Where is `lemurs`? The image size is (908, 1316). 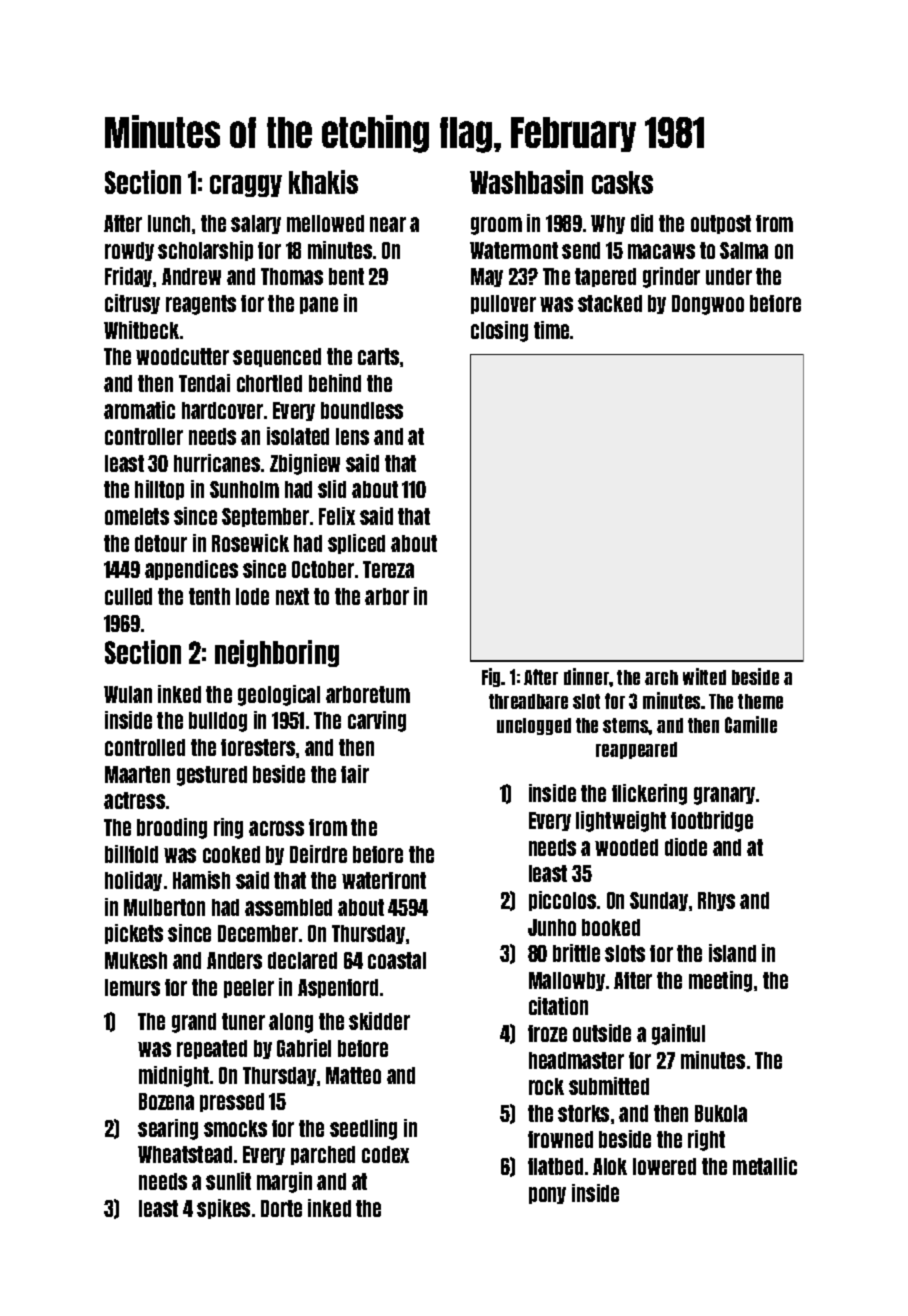
lemurs is located at coordinates (132, 987).
